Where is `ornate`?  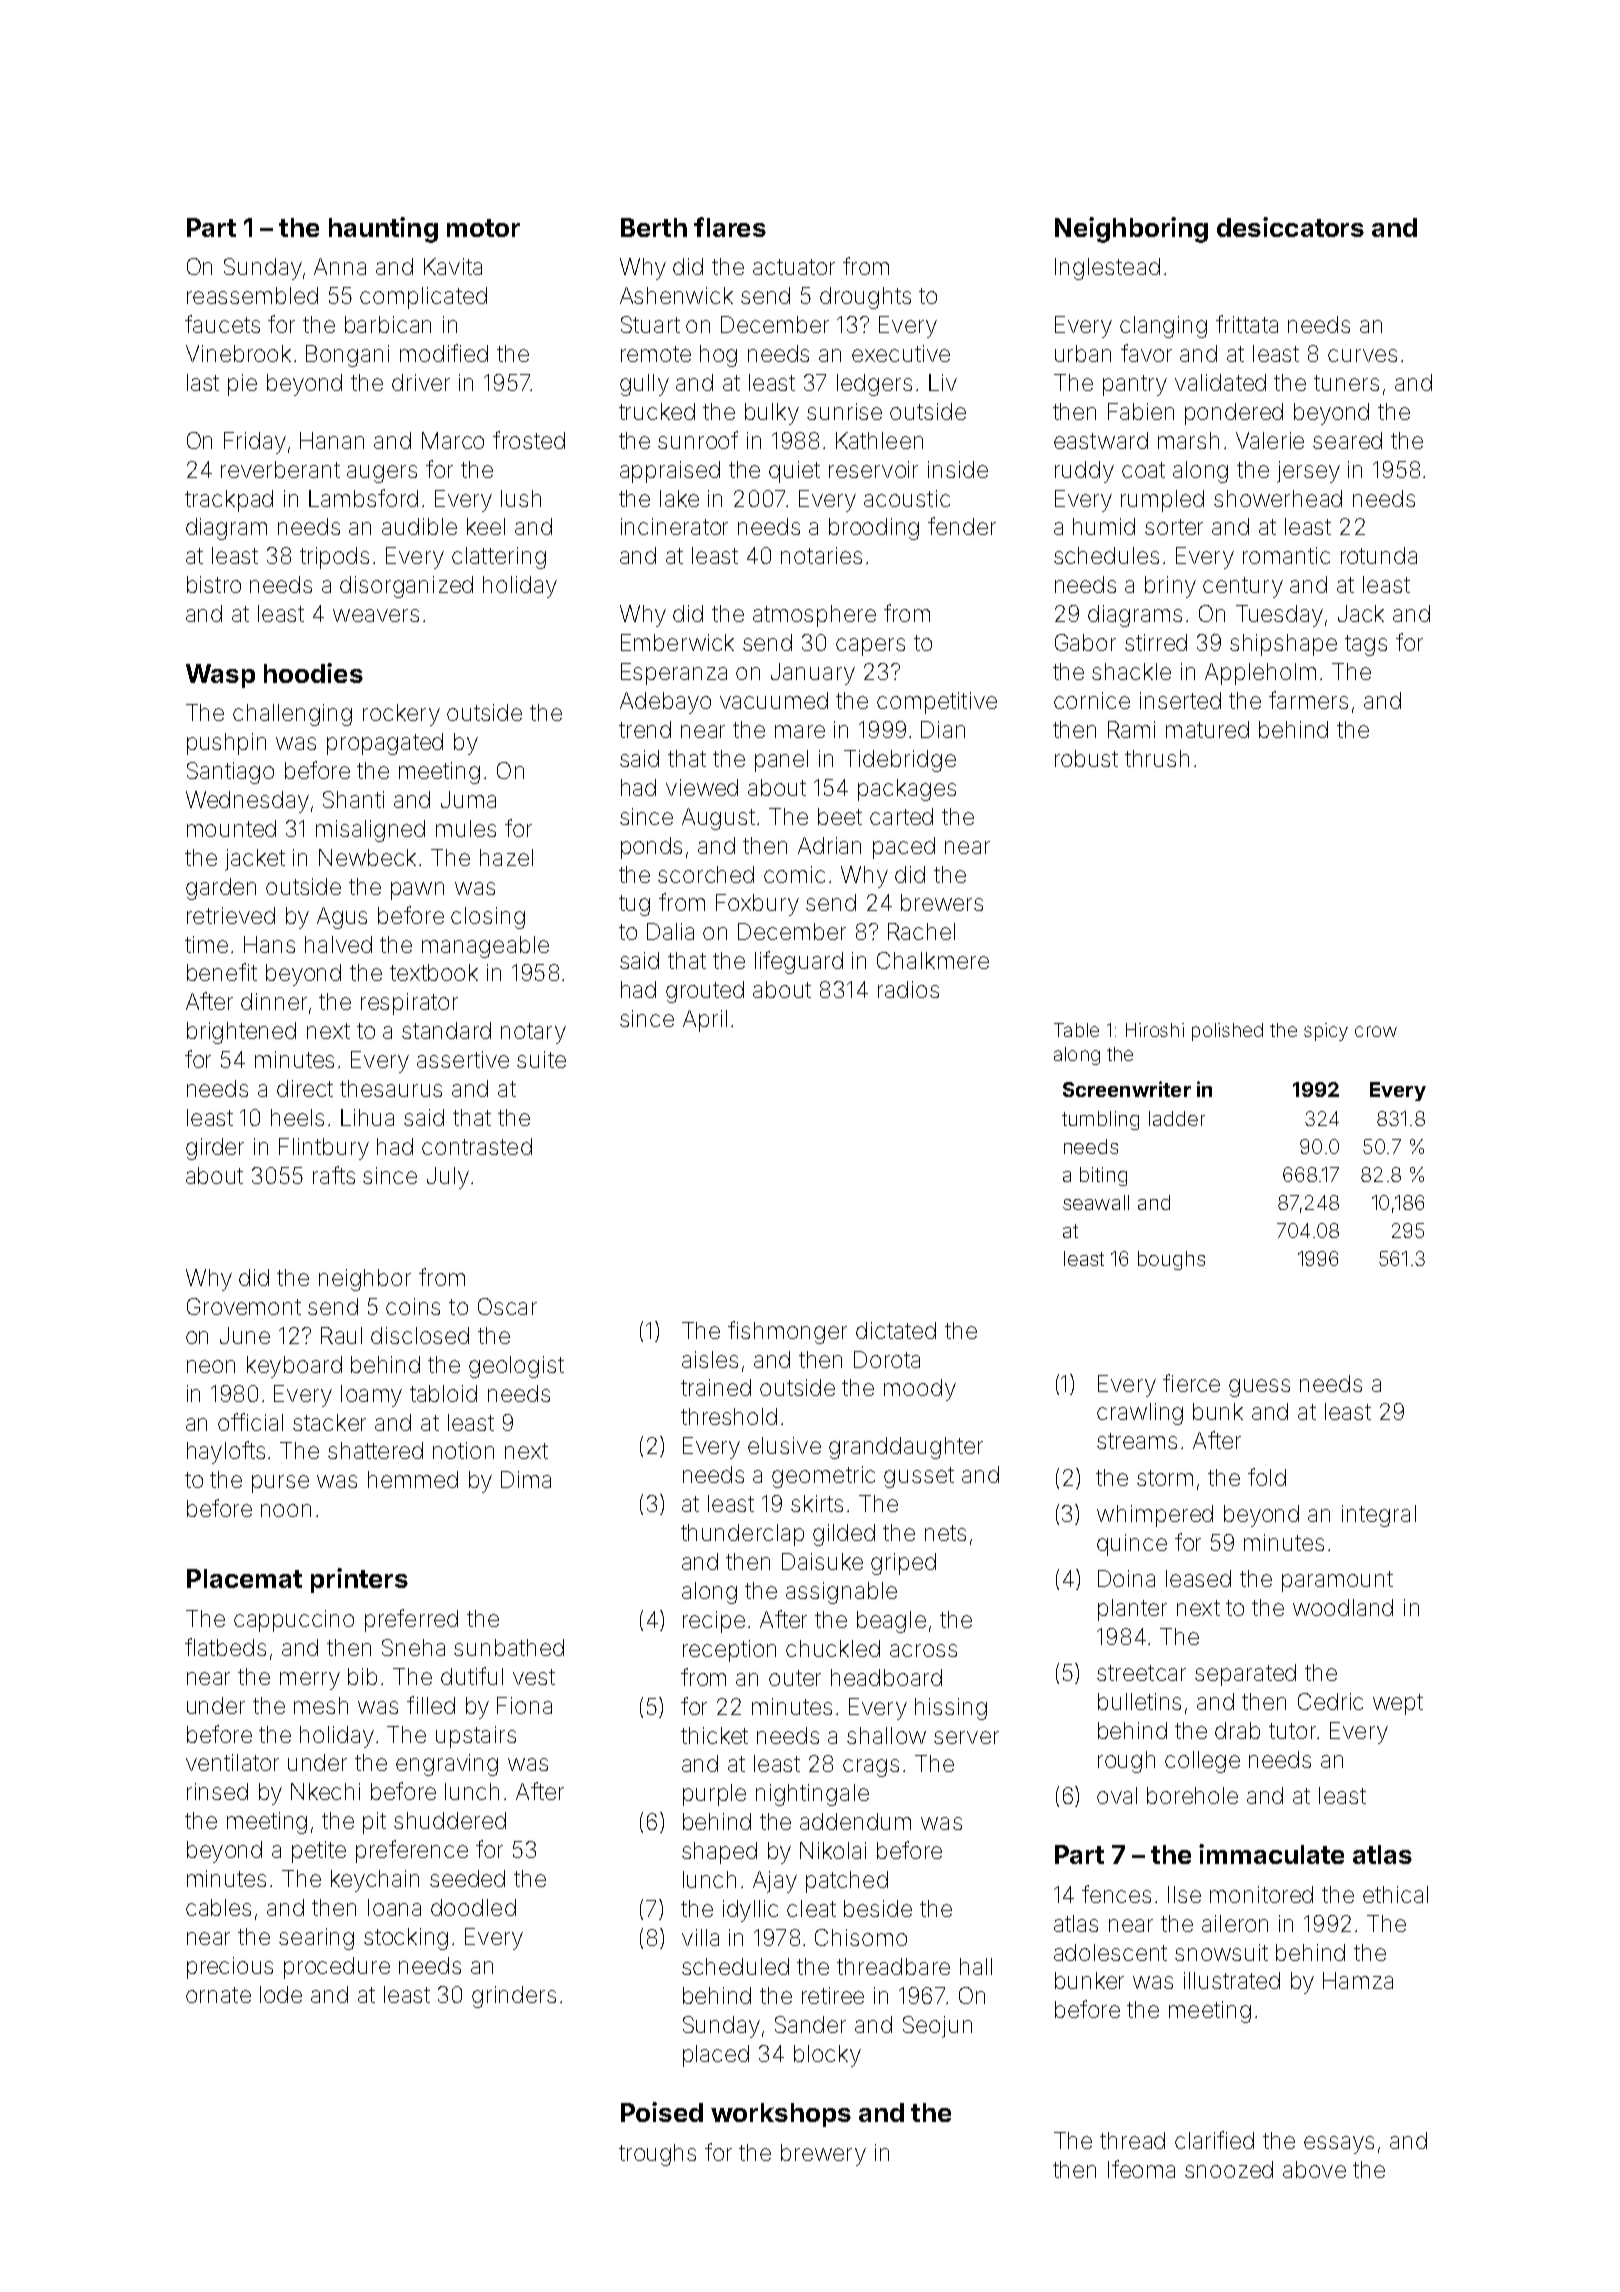
ornate is located at coordinates (218, 1995).
